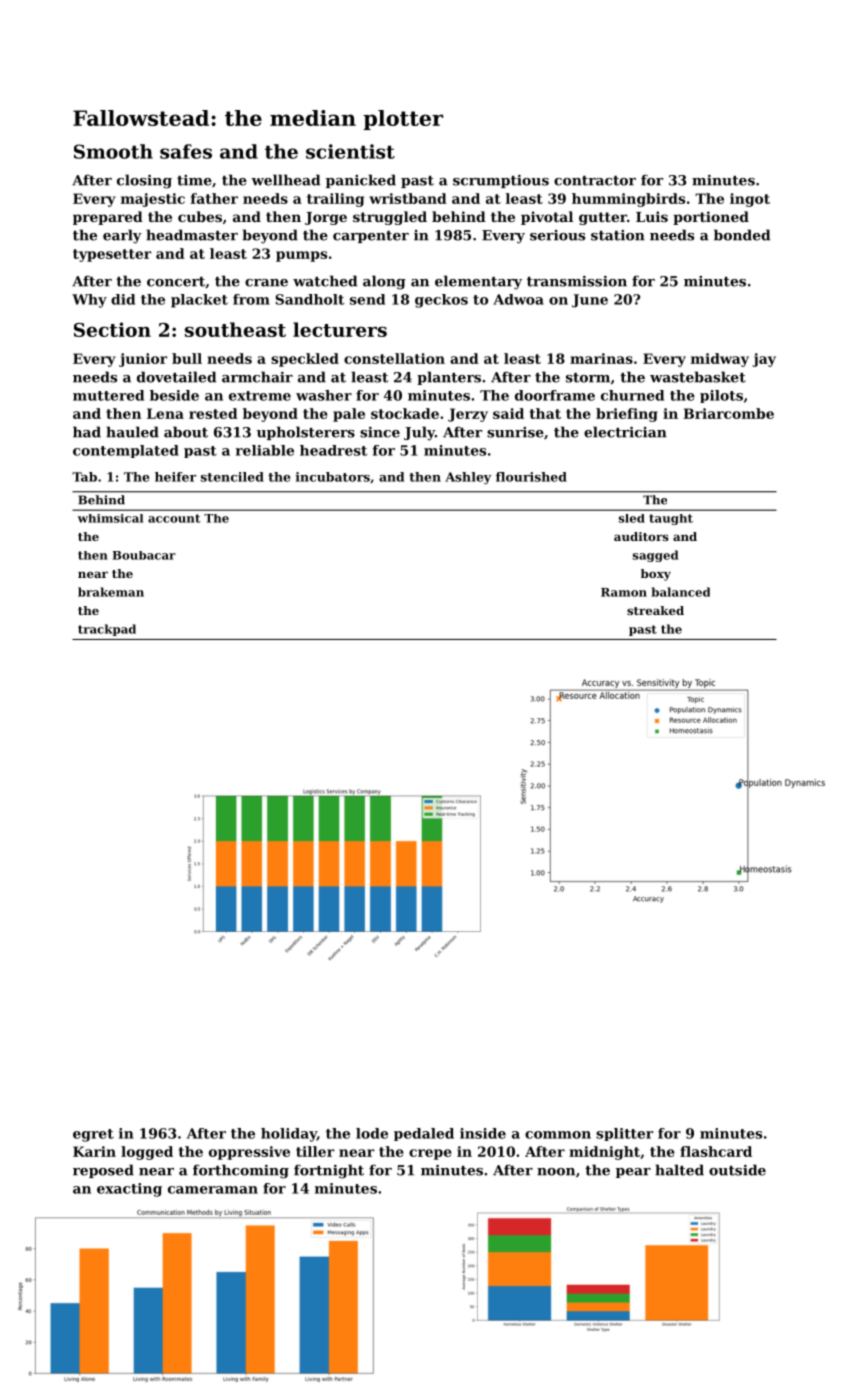  I want to click on balanced, so click(681, 592).
